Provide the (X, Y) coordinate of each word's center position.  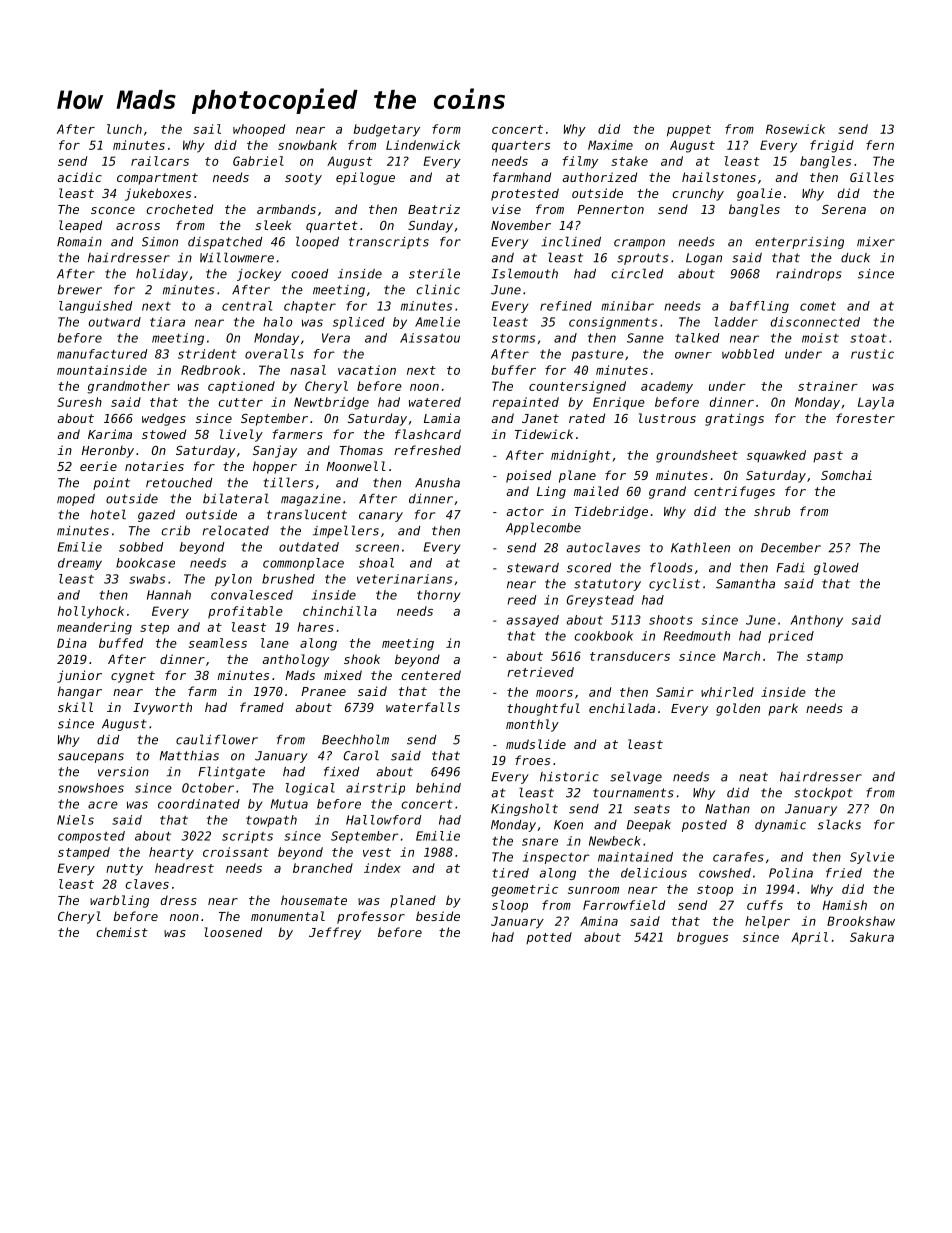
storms (513, 338)
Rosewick (795, 129)
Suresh (79, 402)
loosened (233, 932)
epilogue (365, 178)
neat (753, 777)
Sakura (872, 937)
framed (262, 707)
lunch (124, 129)
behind (438, 788)
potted (549, 938)
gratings (734, 419)
